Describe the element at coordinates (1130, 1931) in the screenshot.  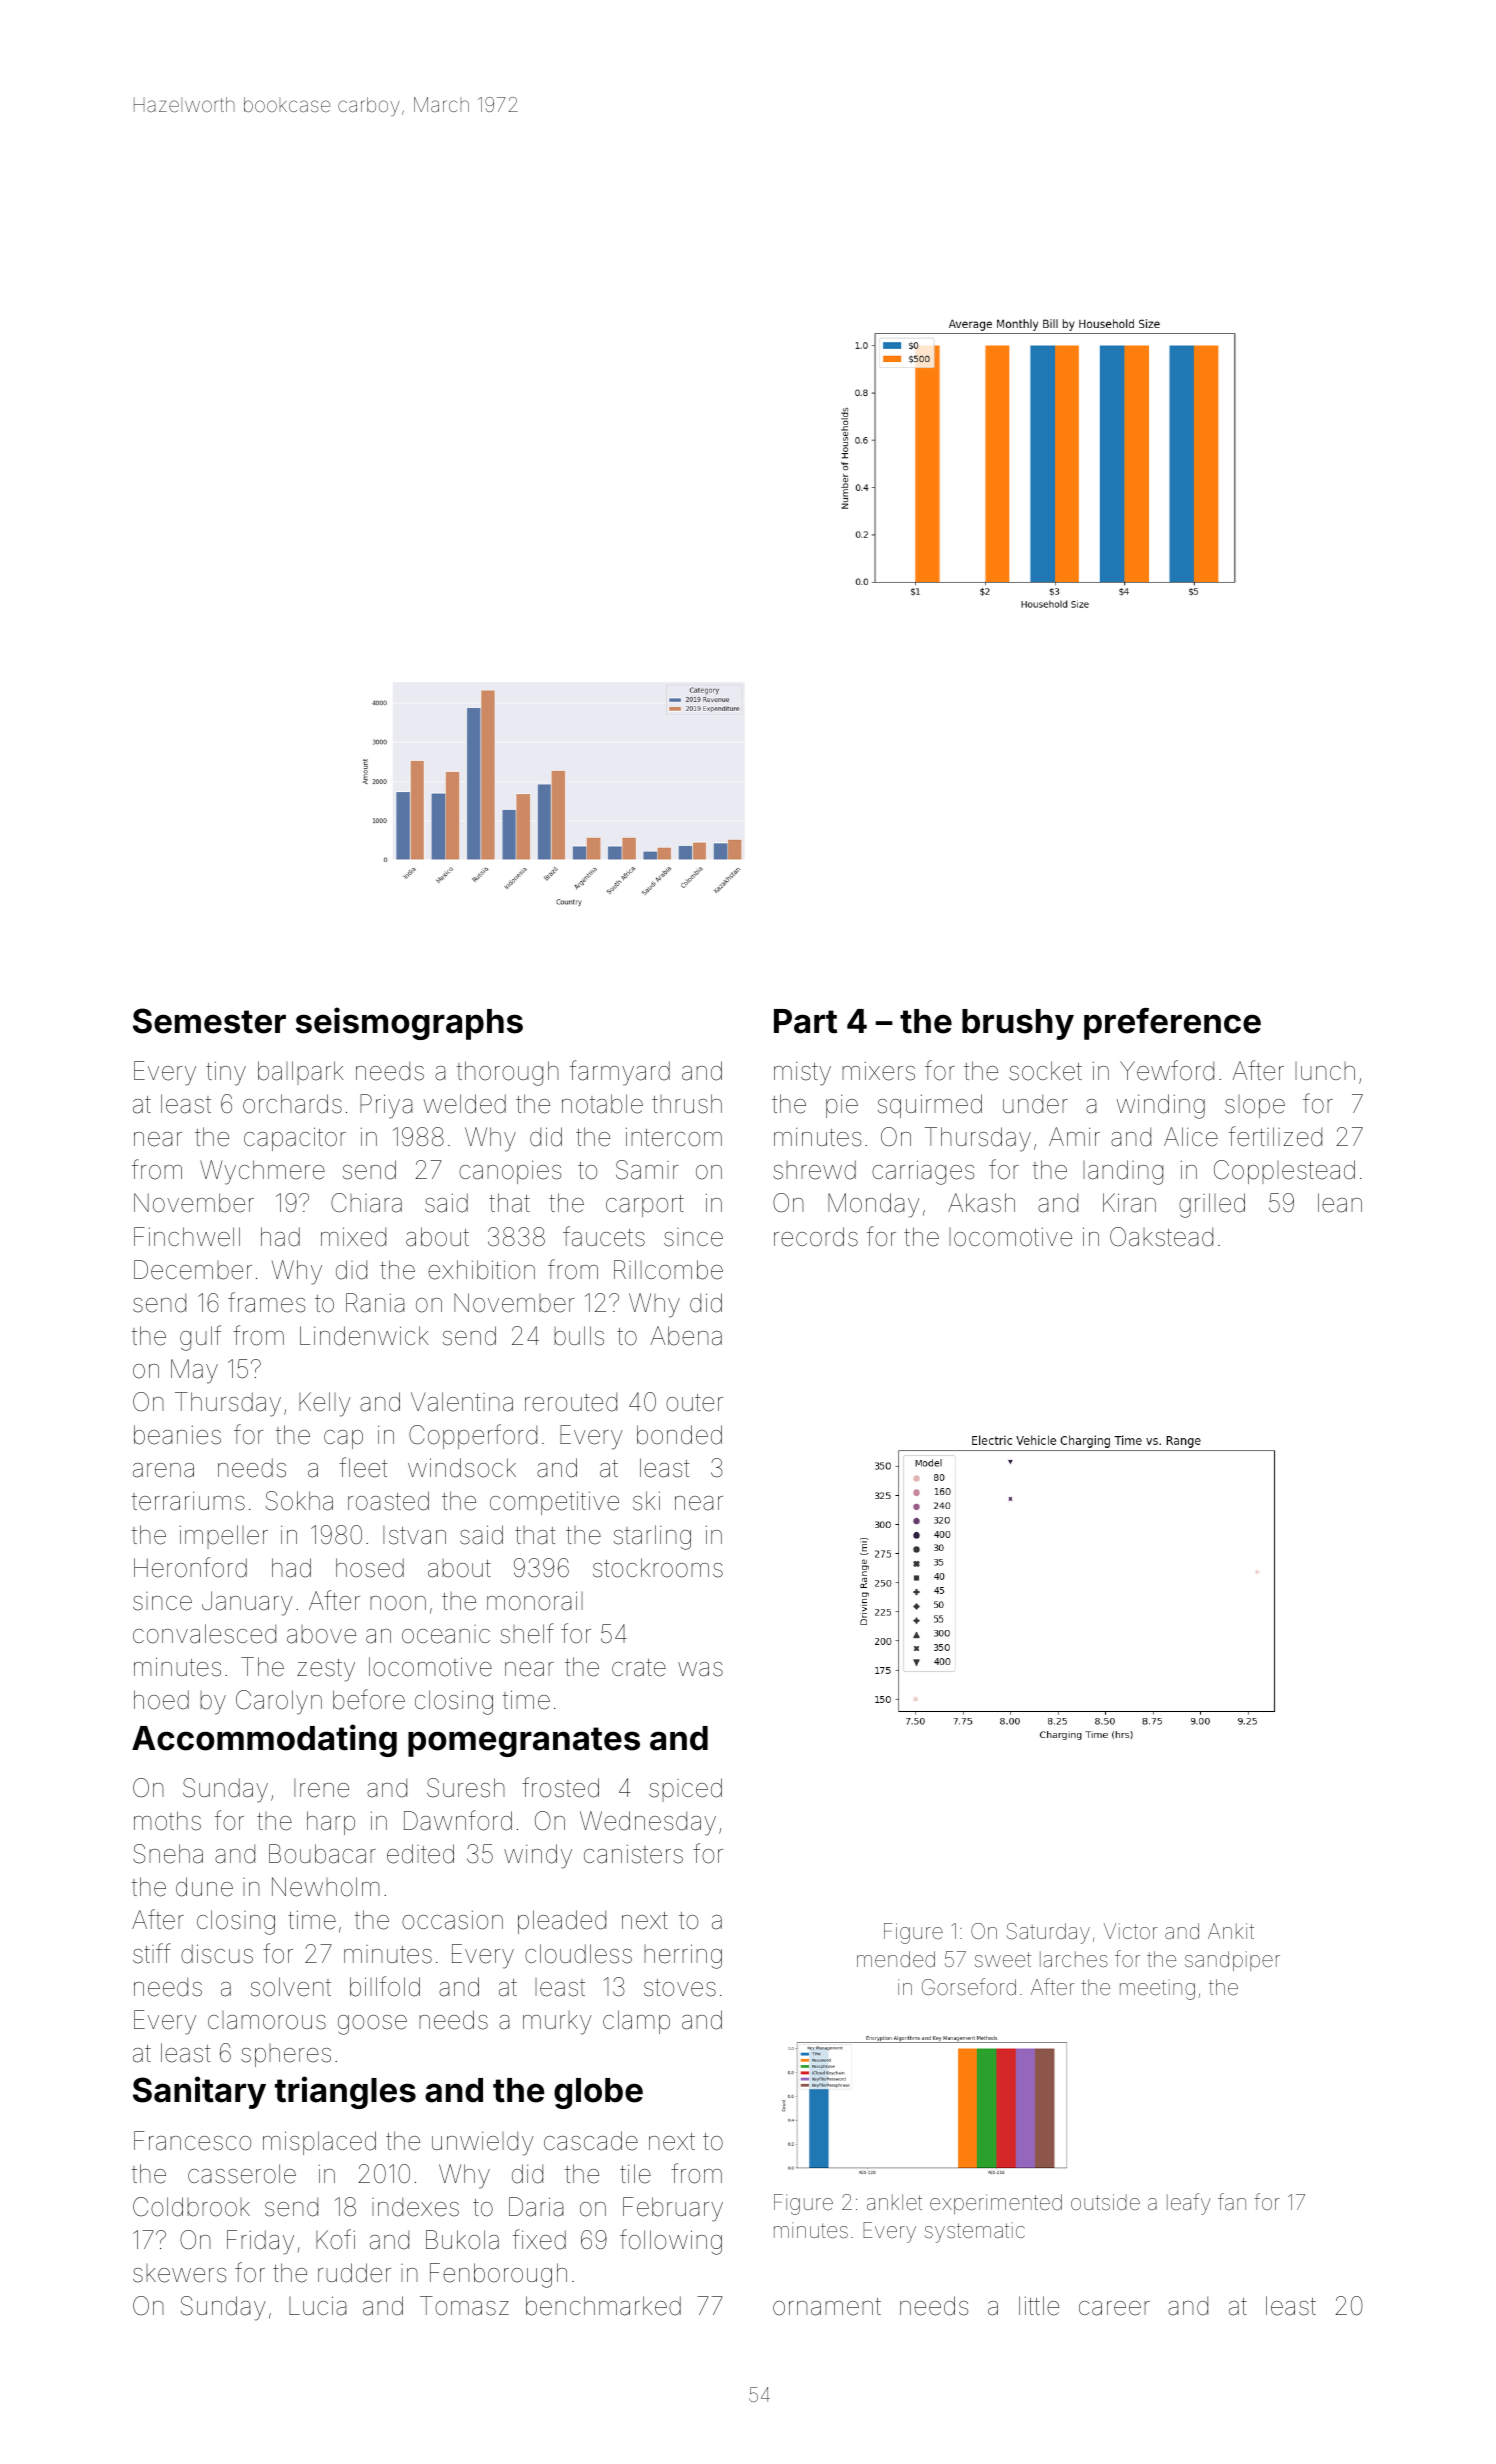
I see `Victor` at that location.
